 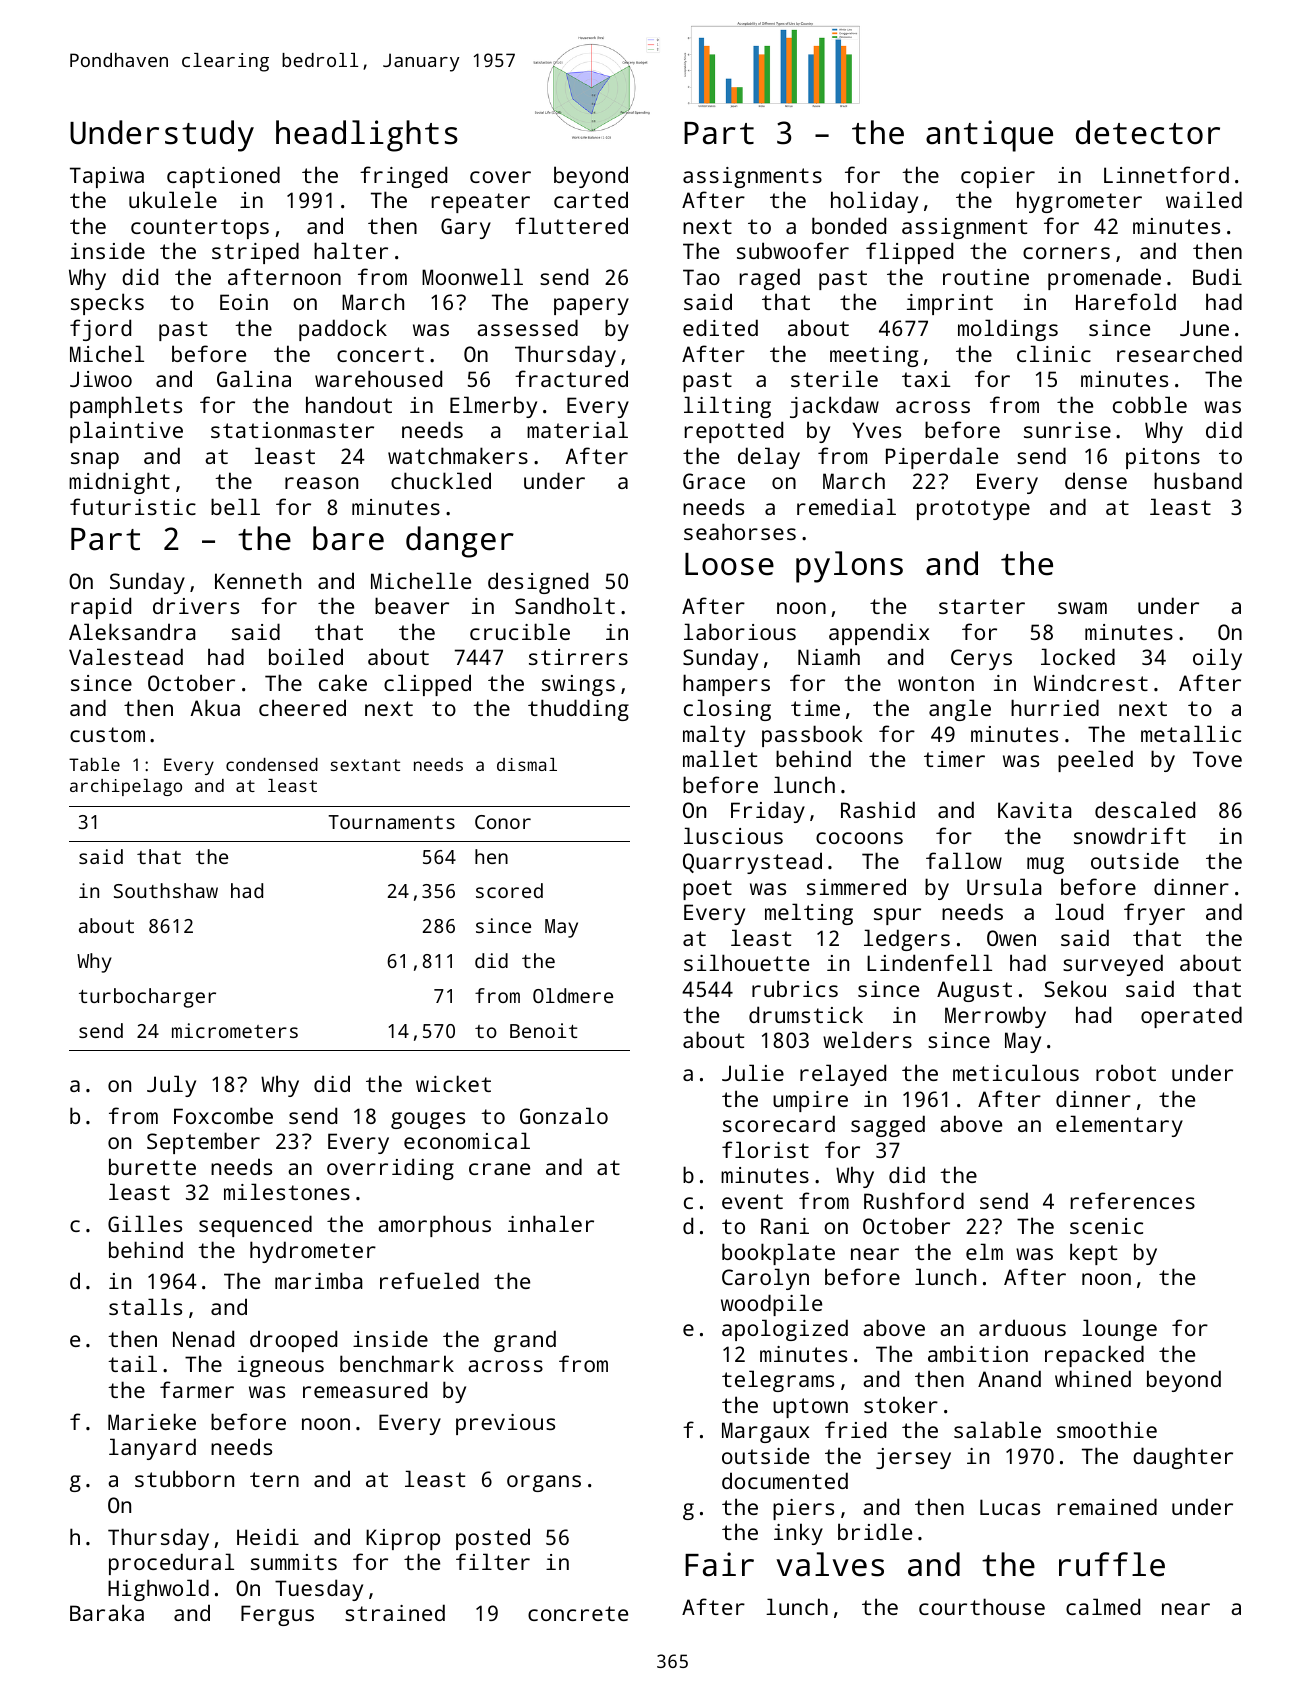 I want to click on cobble, so click(x=1150, y=404).
